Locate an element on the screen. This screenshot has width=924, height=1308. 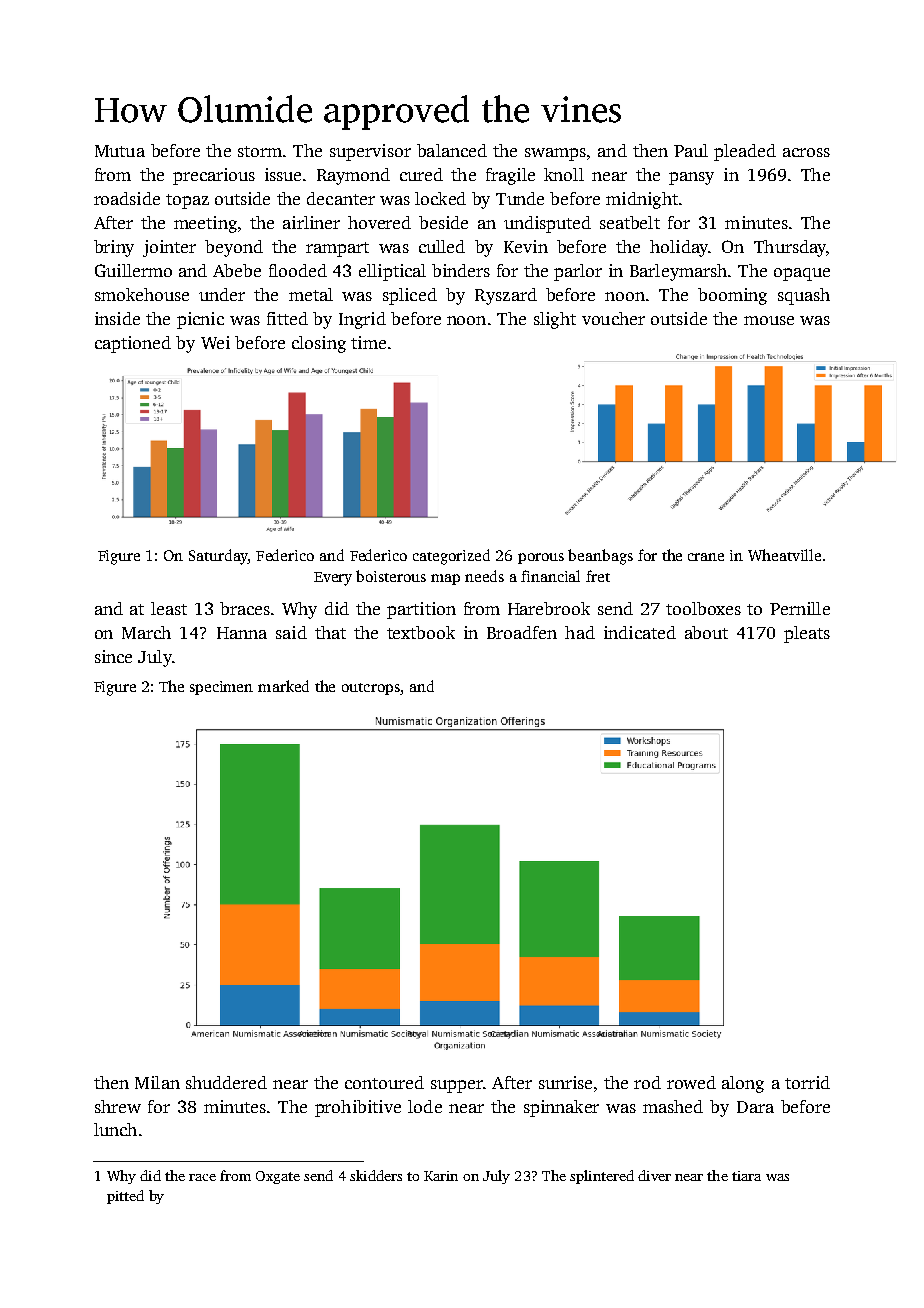
splintered is located at coordinates (602, 1177).
